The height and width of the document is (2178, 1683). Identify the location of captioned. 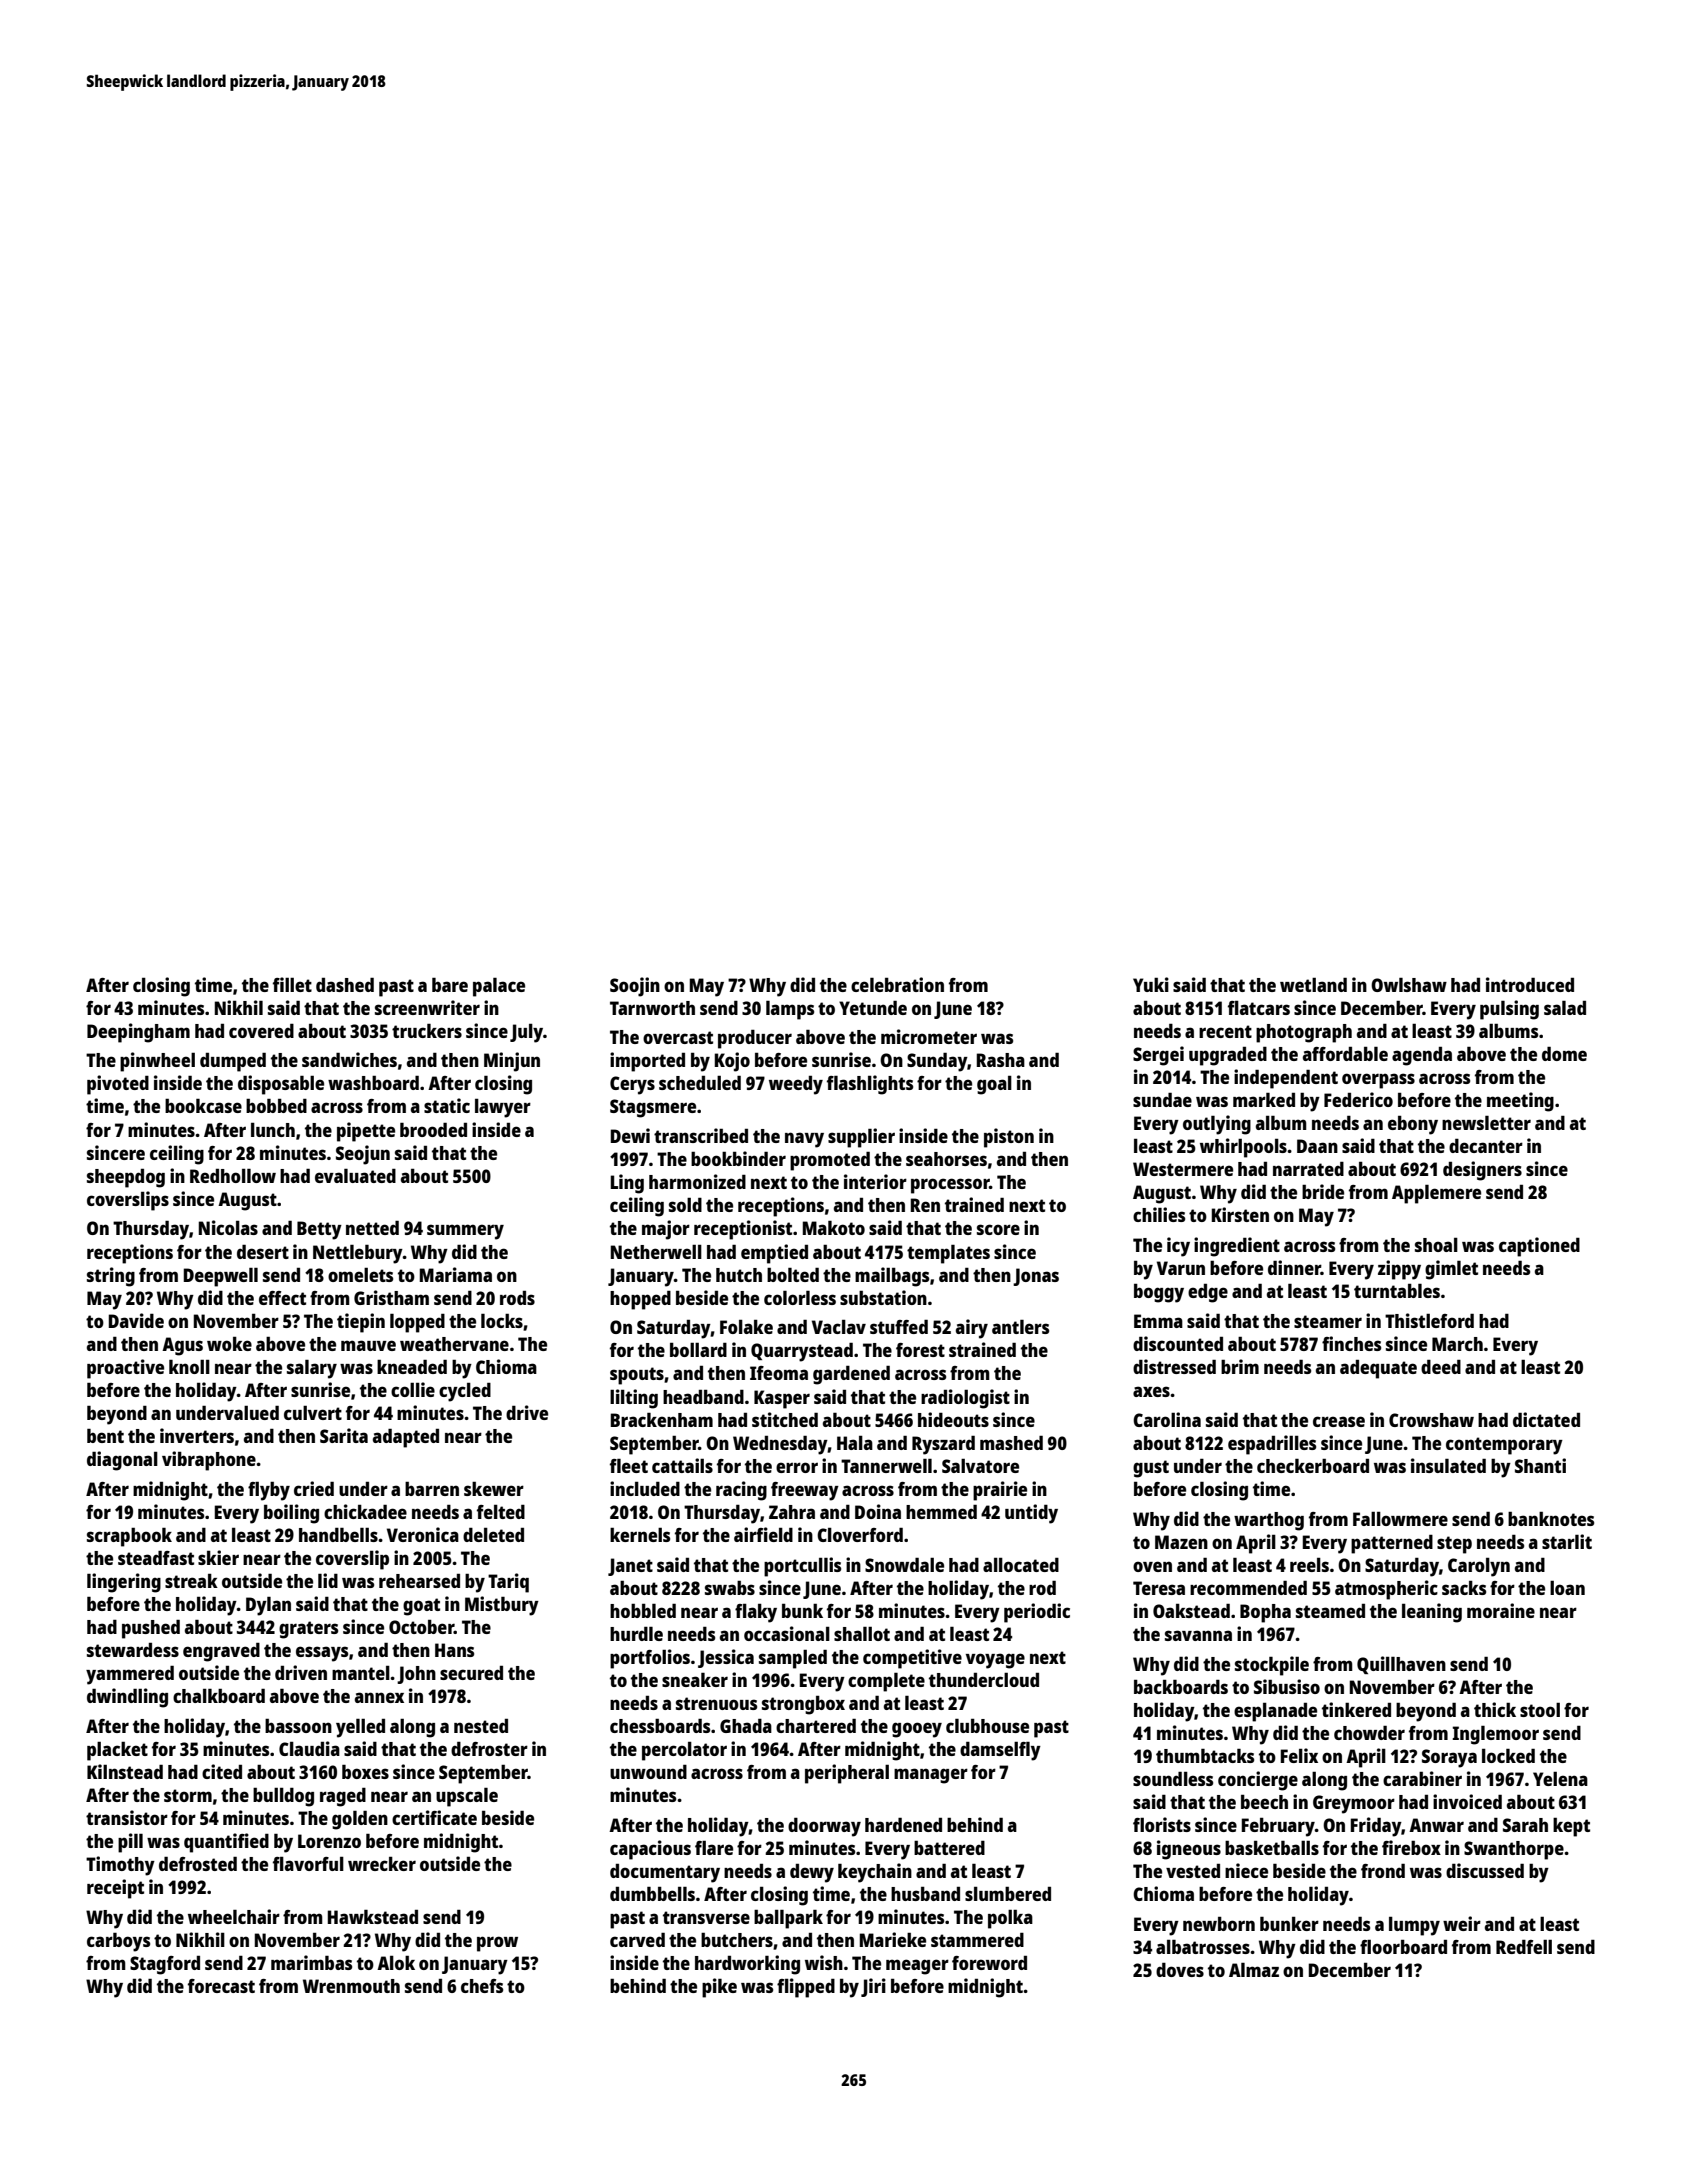
(1539, 1247).
